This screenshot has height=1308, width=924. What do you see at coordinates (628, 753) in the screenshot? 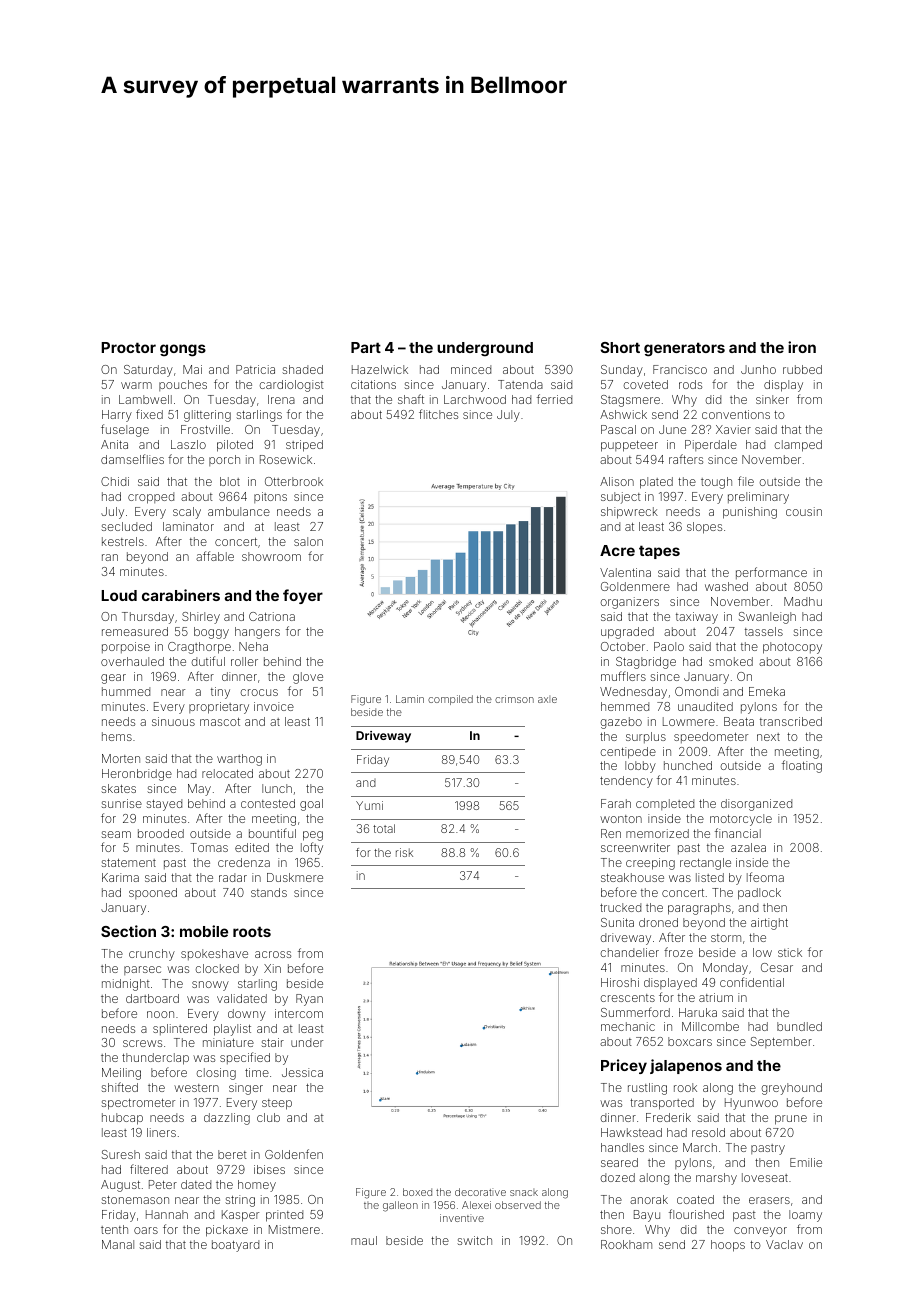
I see `centipede` at bounding box center [628, 753].
